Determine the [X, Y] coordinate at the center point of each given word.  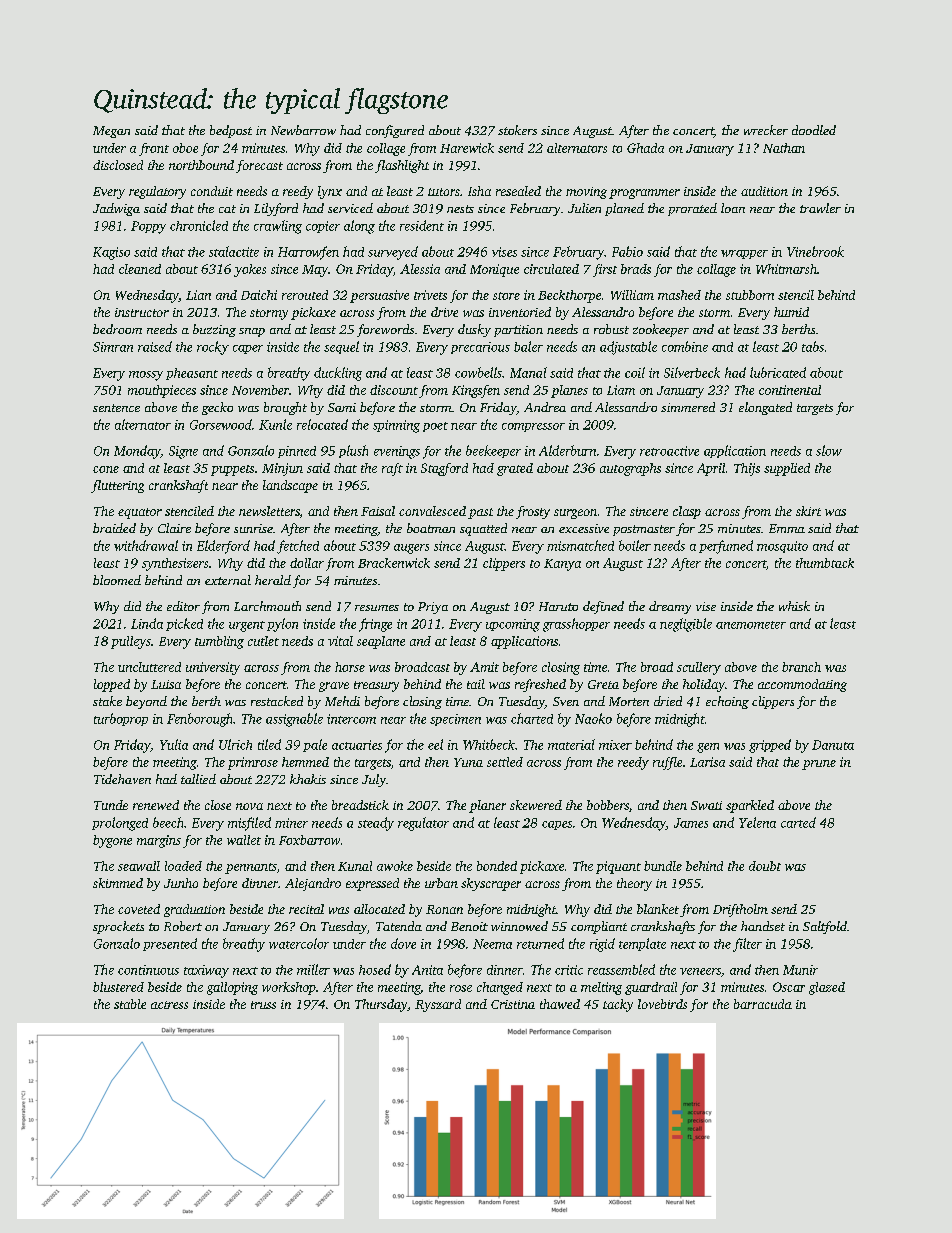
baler [528, 346]
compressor [533, 427]
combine [685, 346]
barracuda [763, 1004]
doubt [765, 866]
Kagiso [111, 253]
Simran [113, 347]
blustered [118, 987]
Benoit [469, 926]
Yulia [174, 744]
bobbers [608, 805]
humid [791, 312]
